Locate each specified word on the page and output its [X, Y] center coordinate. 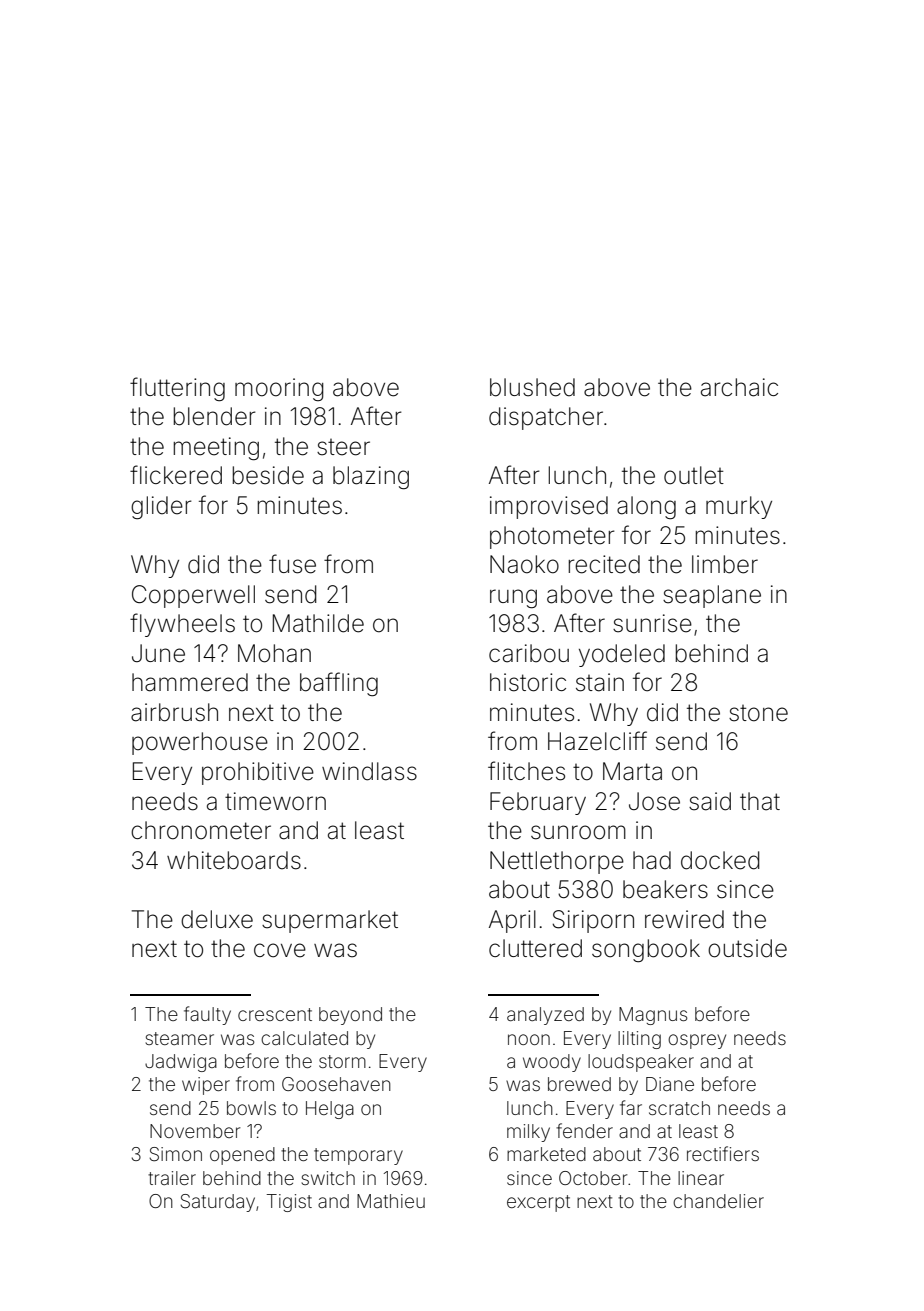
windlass [369, 771]
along [646, 507]
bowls [251, 1108]
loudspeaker [641, 1063]
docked [720, 860]
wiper [206, 1086]
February [538, 803]
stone [758, 713]
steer [343, 447]
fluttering [177, 389]
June [158, 653]
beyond [350, 1016]
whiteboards [234, 860]
